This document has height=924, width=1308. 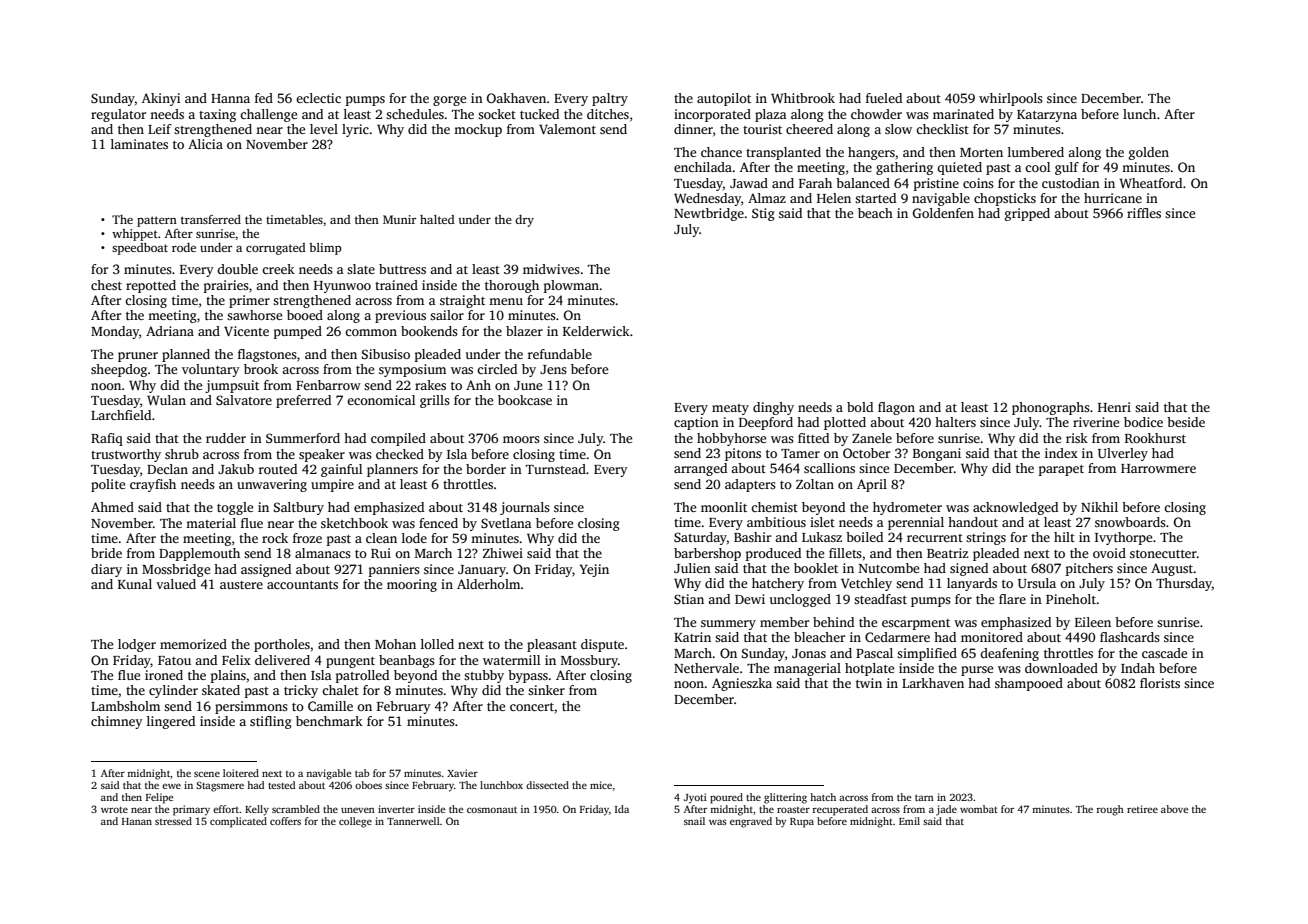 What do you see at coordinates (696, 423) in the document?
I see `caption` at bounding box center [696, 423].
